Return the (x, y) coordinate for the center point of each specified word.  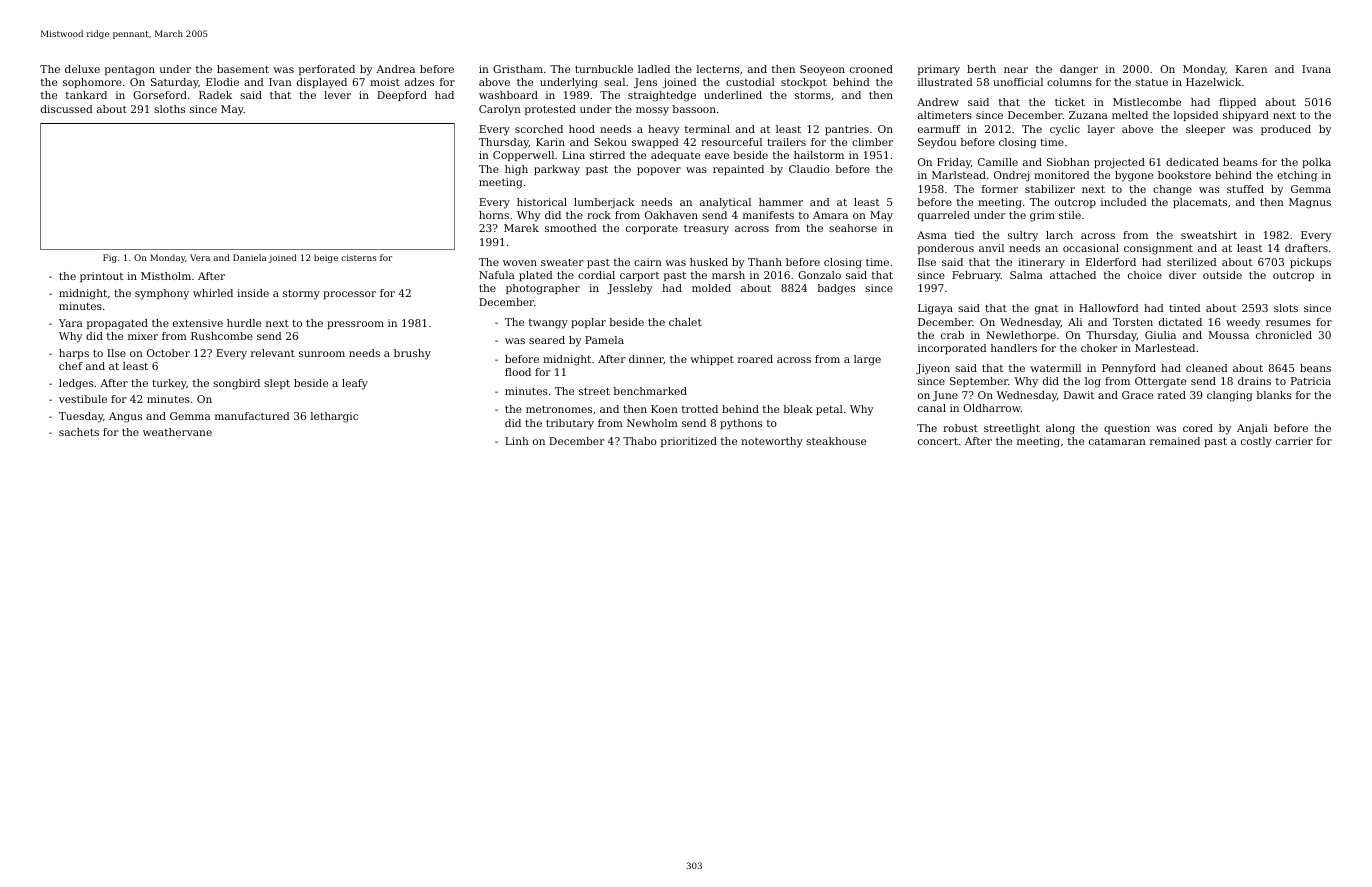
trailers (786, 142)
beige (326, 258)
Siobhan (1068, 162)
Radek (215, 95)
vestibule (83, 399)
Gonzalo (819, 275)
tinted (1185, 308)
